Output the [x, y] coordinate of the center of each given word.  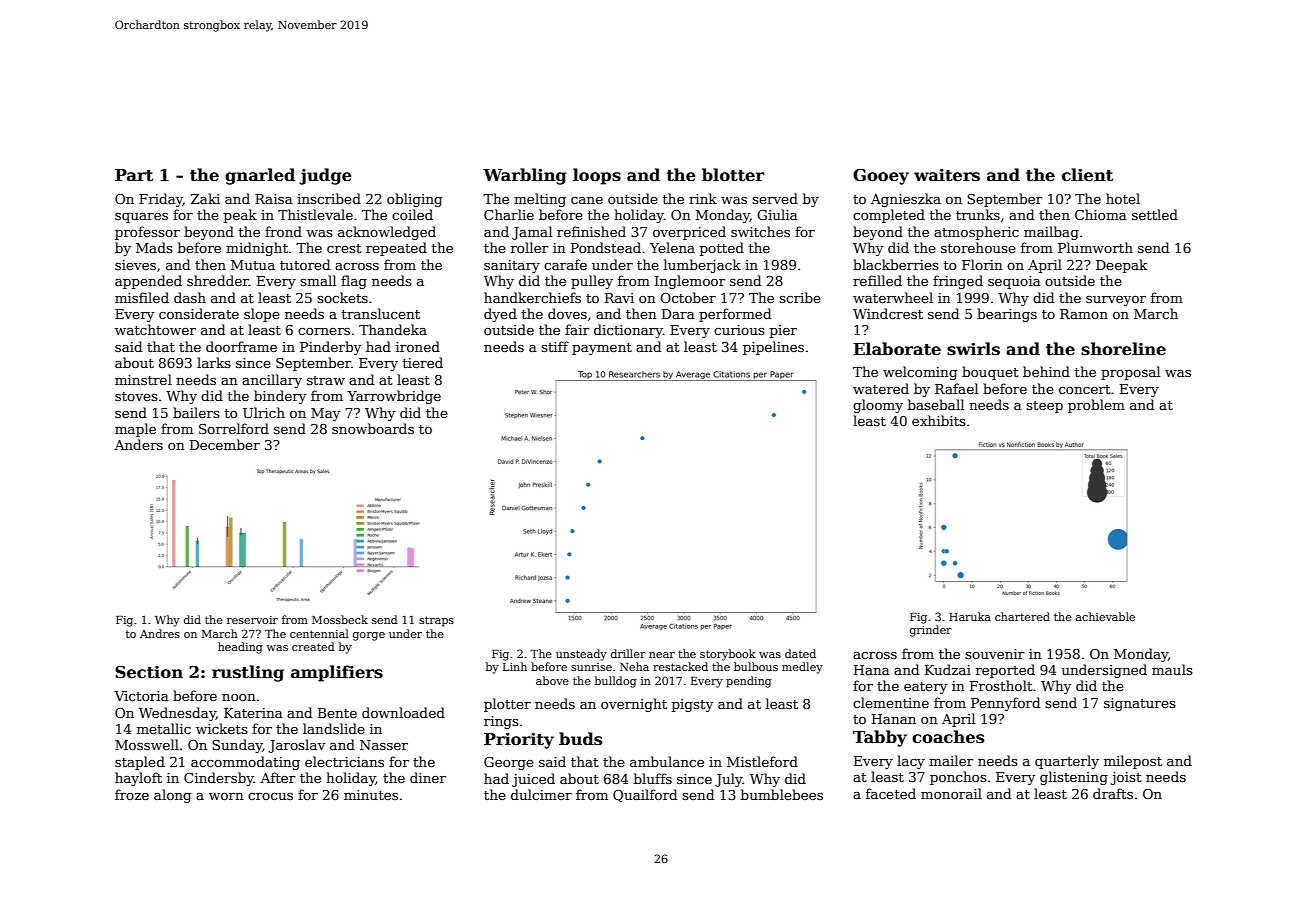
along [172, 796]
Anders [138, 444]
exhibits [939, 420]
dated [800, 653]
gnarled [260, 176]
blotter [733, 175]
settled [1155, 214]
